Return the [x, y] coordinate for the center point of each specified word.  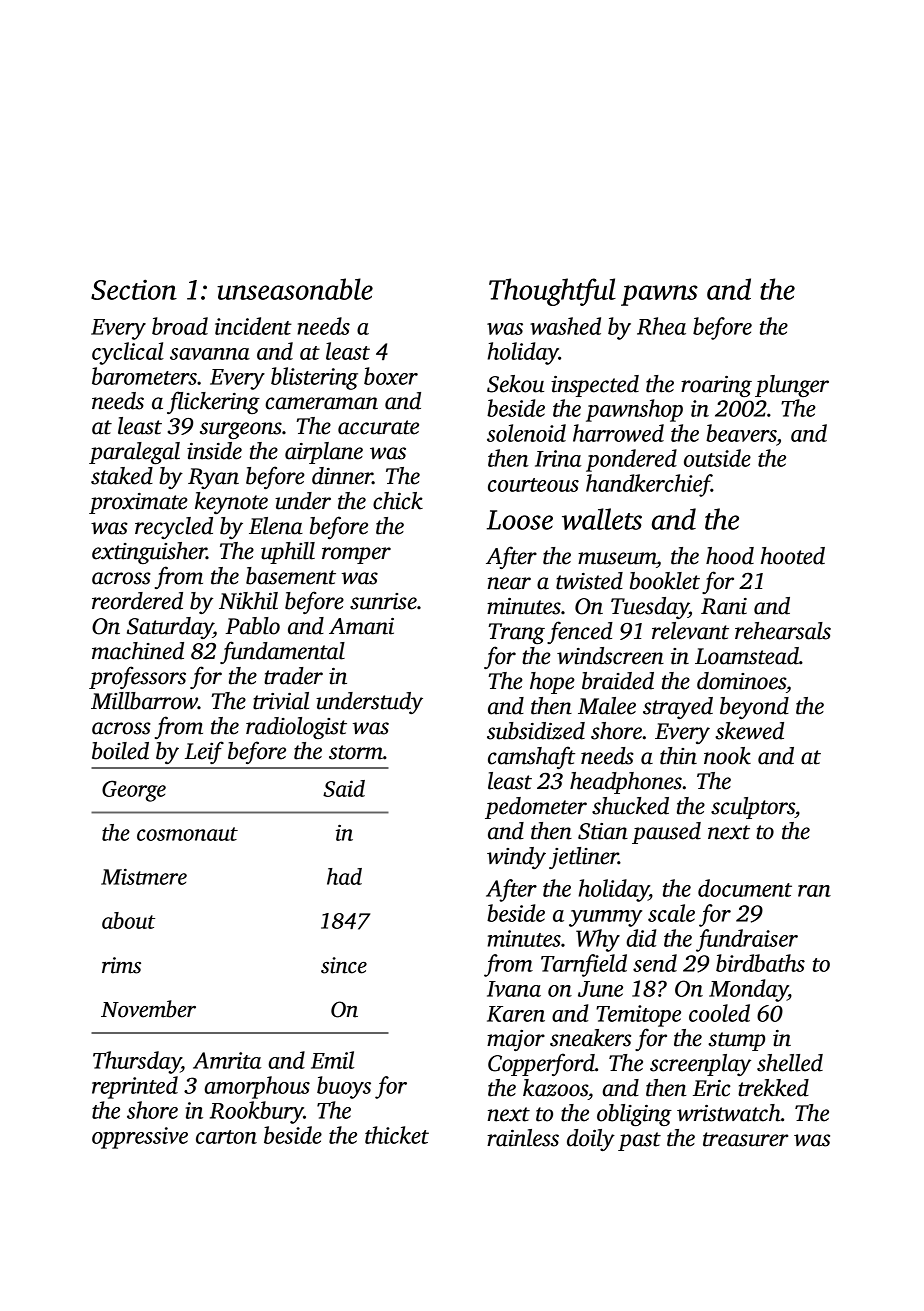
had [344, 876]
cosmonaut [187, 834]
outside [717, 458]
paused [666, 833]
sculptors [753, 808]
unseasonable [295, 289]
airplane [324, 453]
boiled [120, 751]
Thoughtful [552, 292]
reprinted [135, 1087]
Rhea [661, 326]
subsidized [536, 731]
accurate [378, 427]
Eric [712, 1088]
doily [591, 1140]
